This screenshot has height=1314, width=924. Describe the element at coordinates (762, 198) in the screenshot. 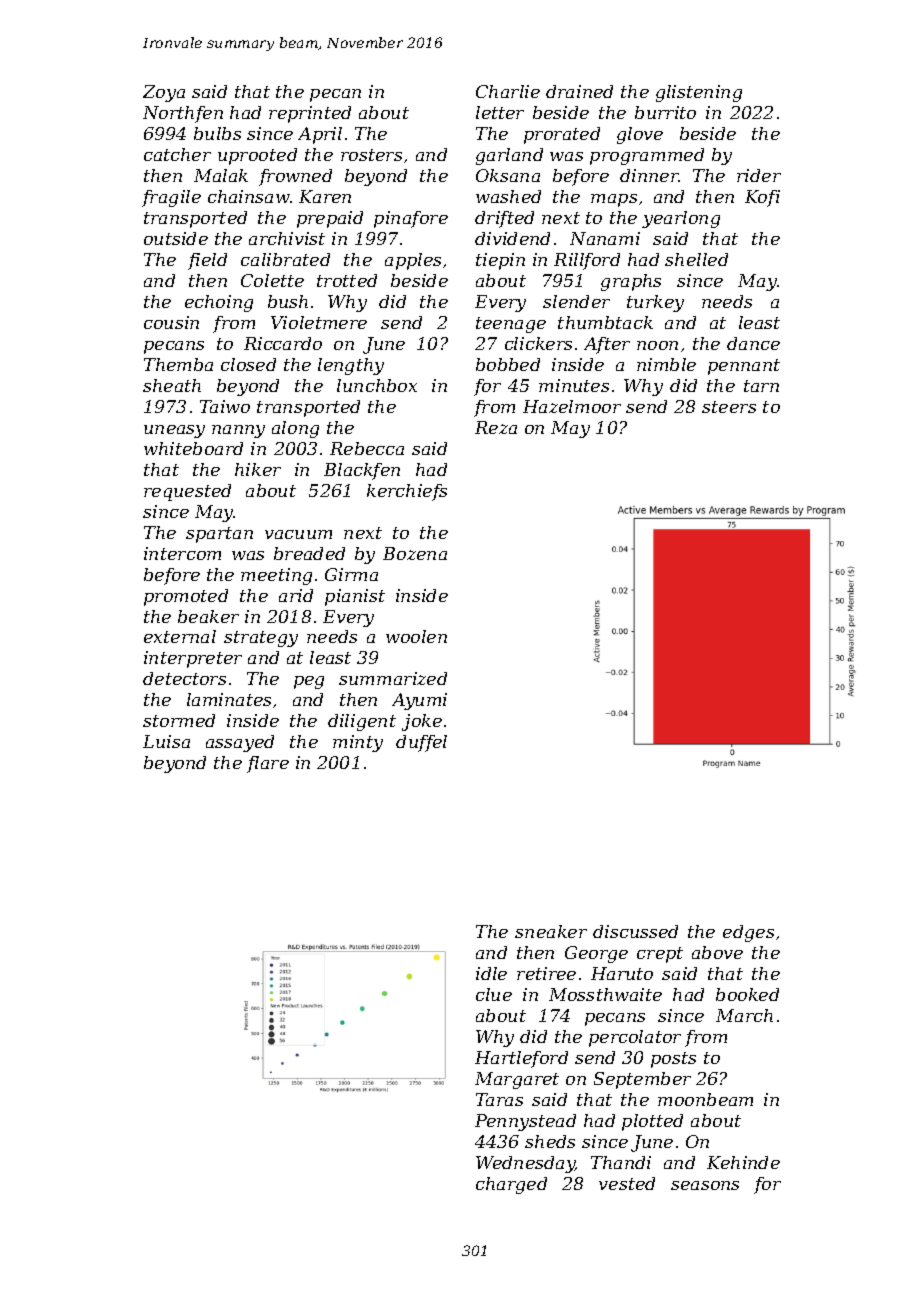

I see `Kofi` at that location.
